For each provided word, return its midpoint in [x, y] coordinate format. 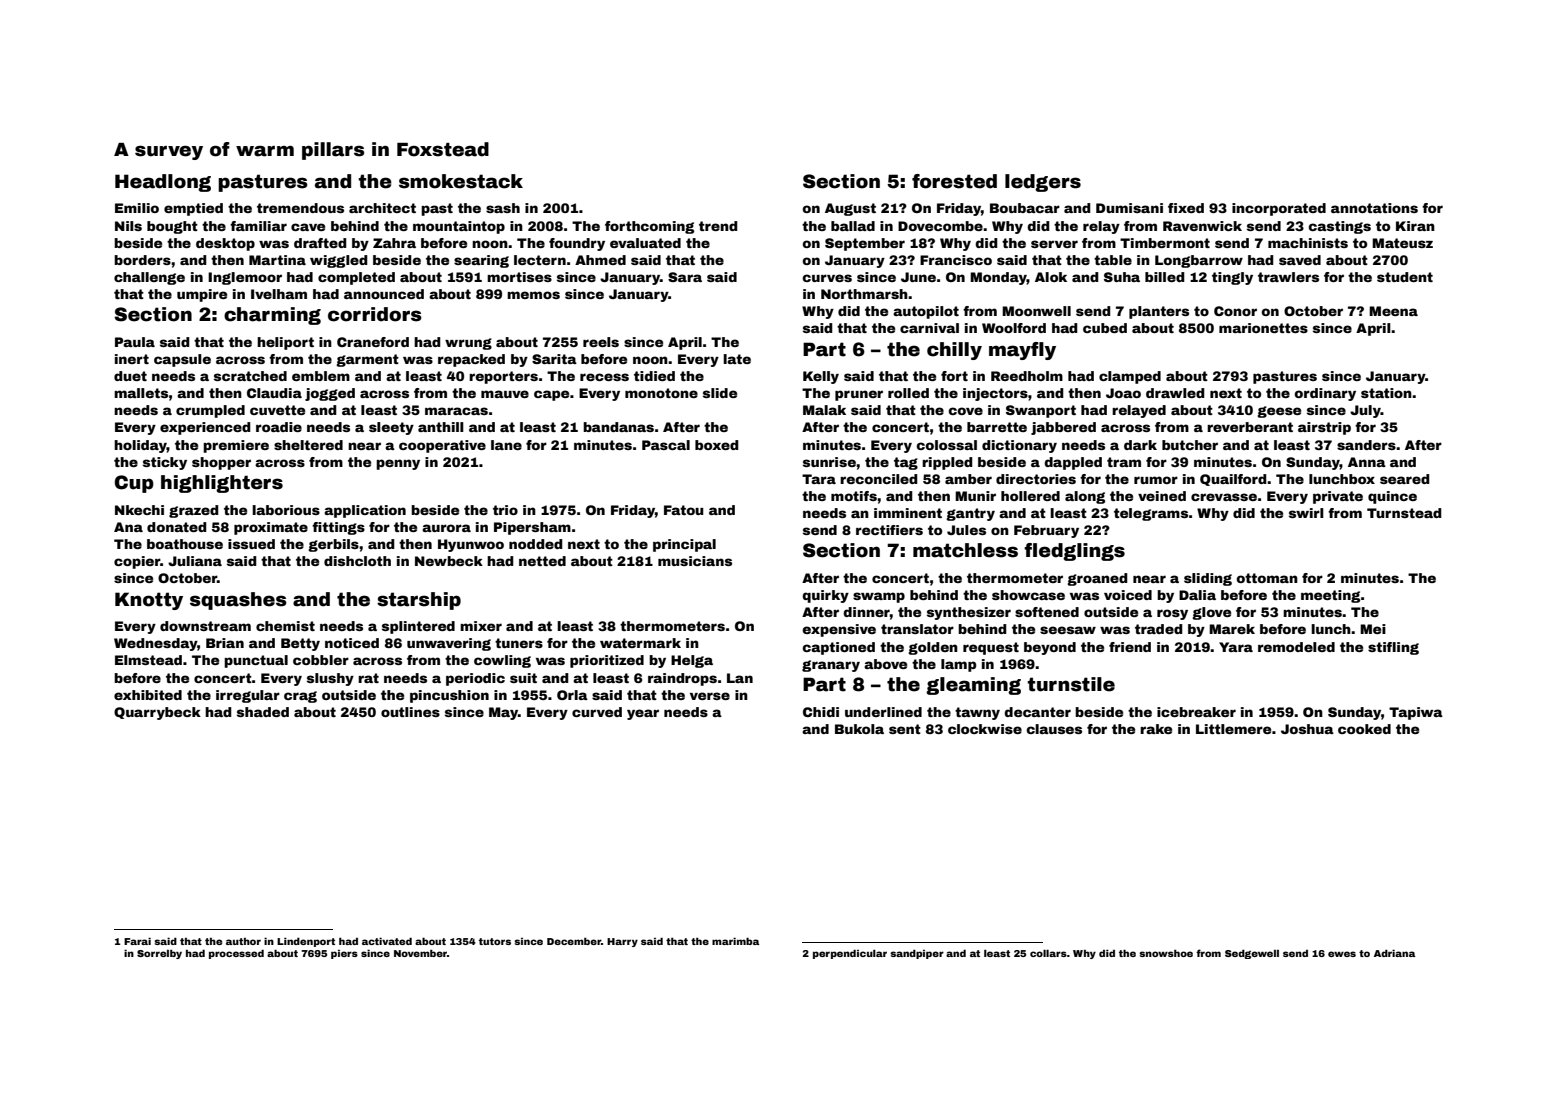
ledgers [1043, 183]
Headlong [163, 183]
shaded [263, 712]
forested [954, 181]
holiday [140, 446]
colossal [946, 445]
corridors [375, 314]
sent [905, 729]
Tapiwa [1416, 713]
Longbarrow [1199, 261]
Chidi [821, 712]
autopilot [926, 312]
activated [387, 941]
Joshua [1307, 729]
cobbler [321, 660]
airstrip [1324, 428]
